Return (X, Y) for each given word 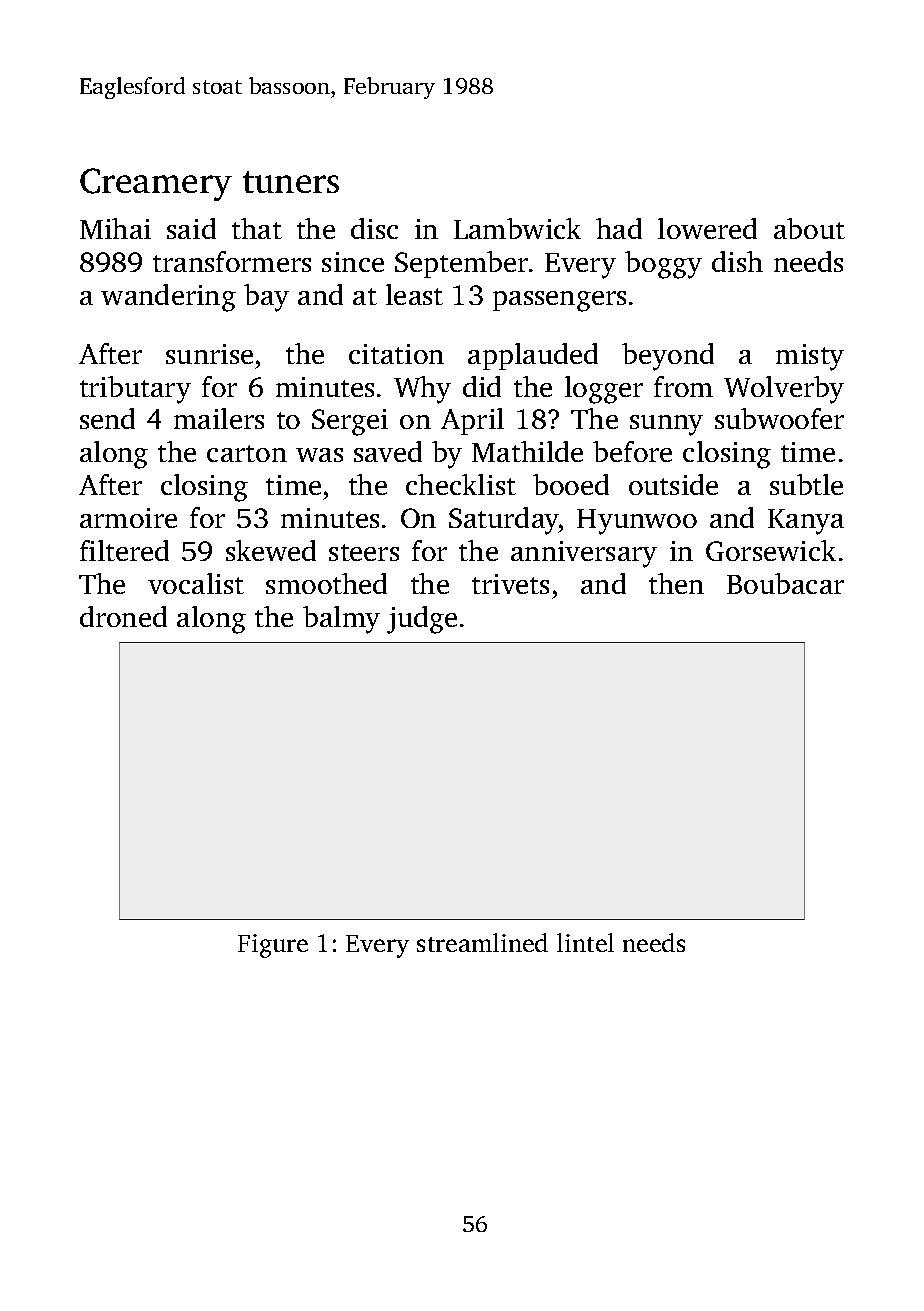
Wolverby (784, 390)
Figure (273, 946)
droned (123, 616)
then (676, 583)
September (461, 264)
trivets (510, 584)
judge (422, 620)
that (257, 228)
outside (673, 484)
